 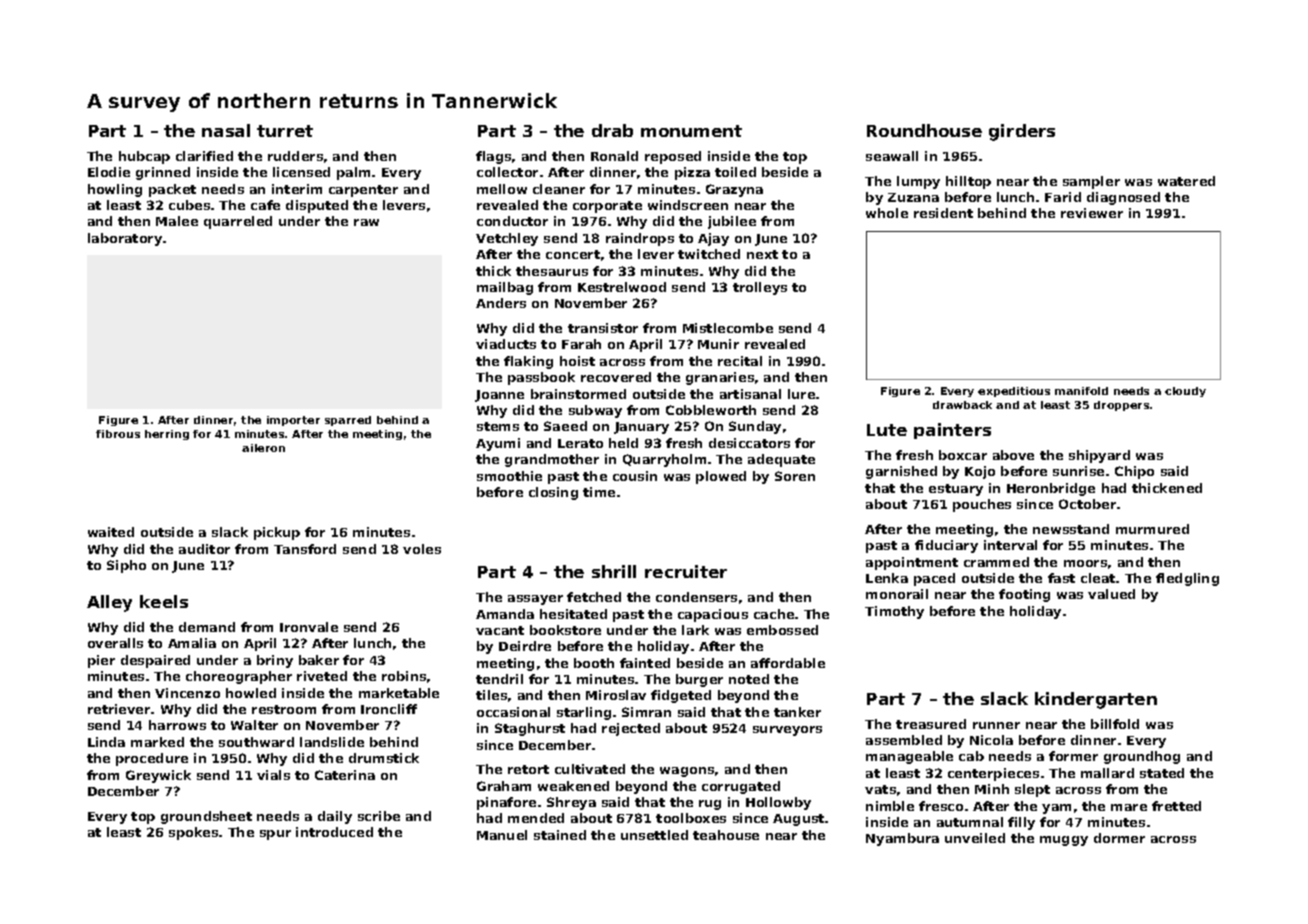 What do you see at coordinates (502, 835) in the screenshot?
I see `Manuel` at bounding box center [502, 835].
